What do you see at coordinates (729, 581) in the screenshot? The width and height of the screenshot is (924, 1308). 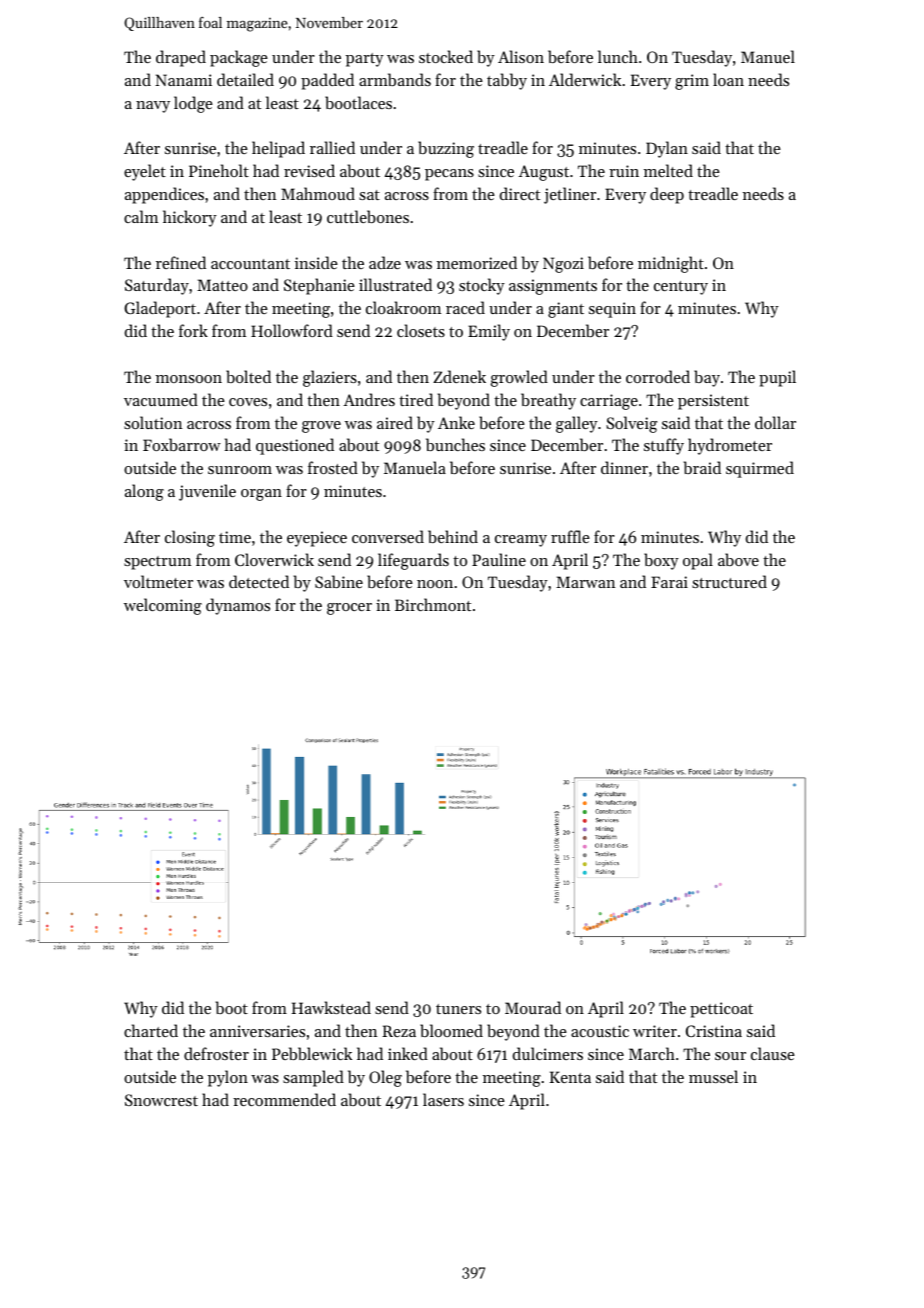 I see `structured` at bounding box center [729, 581].
